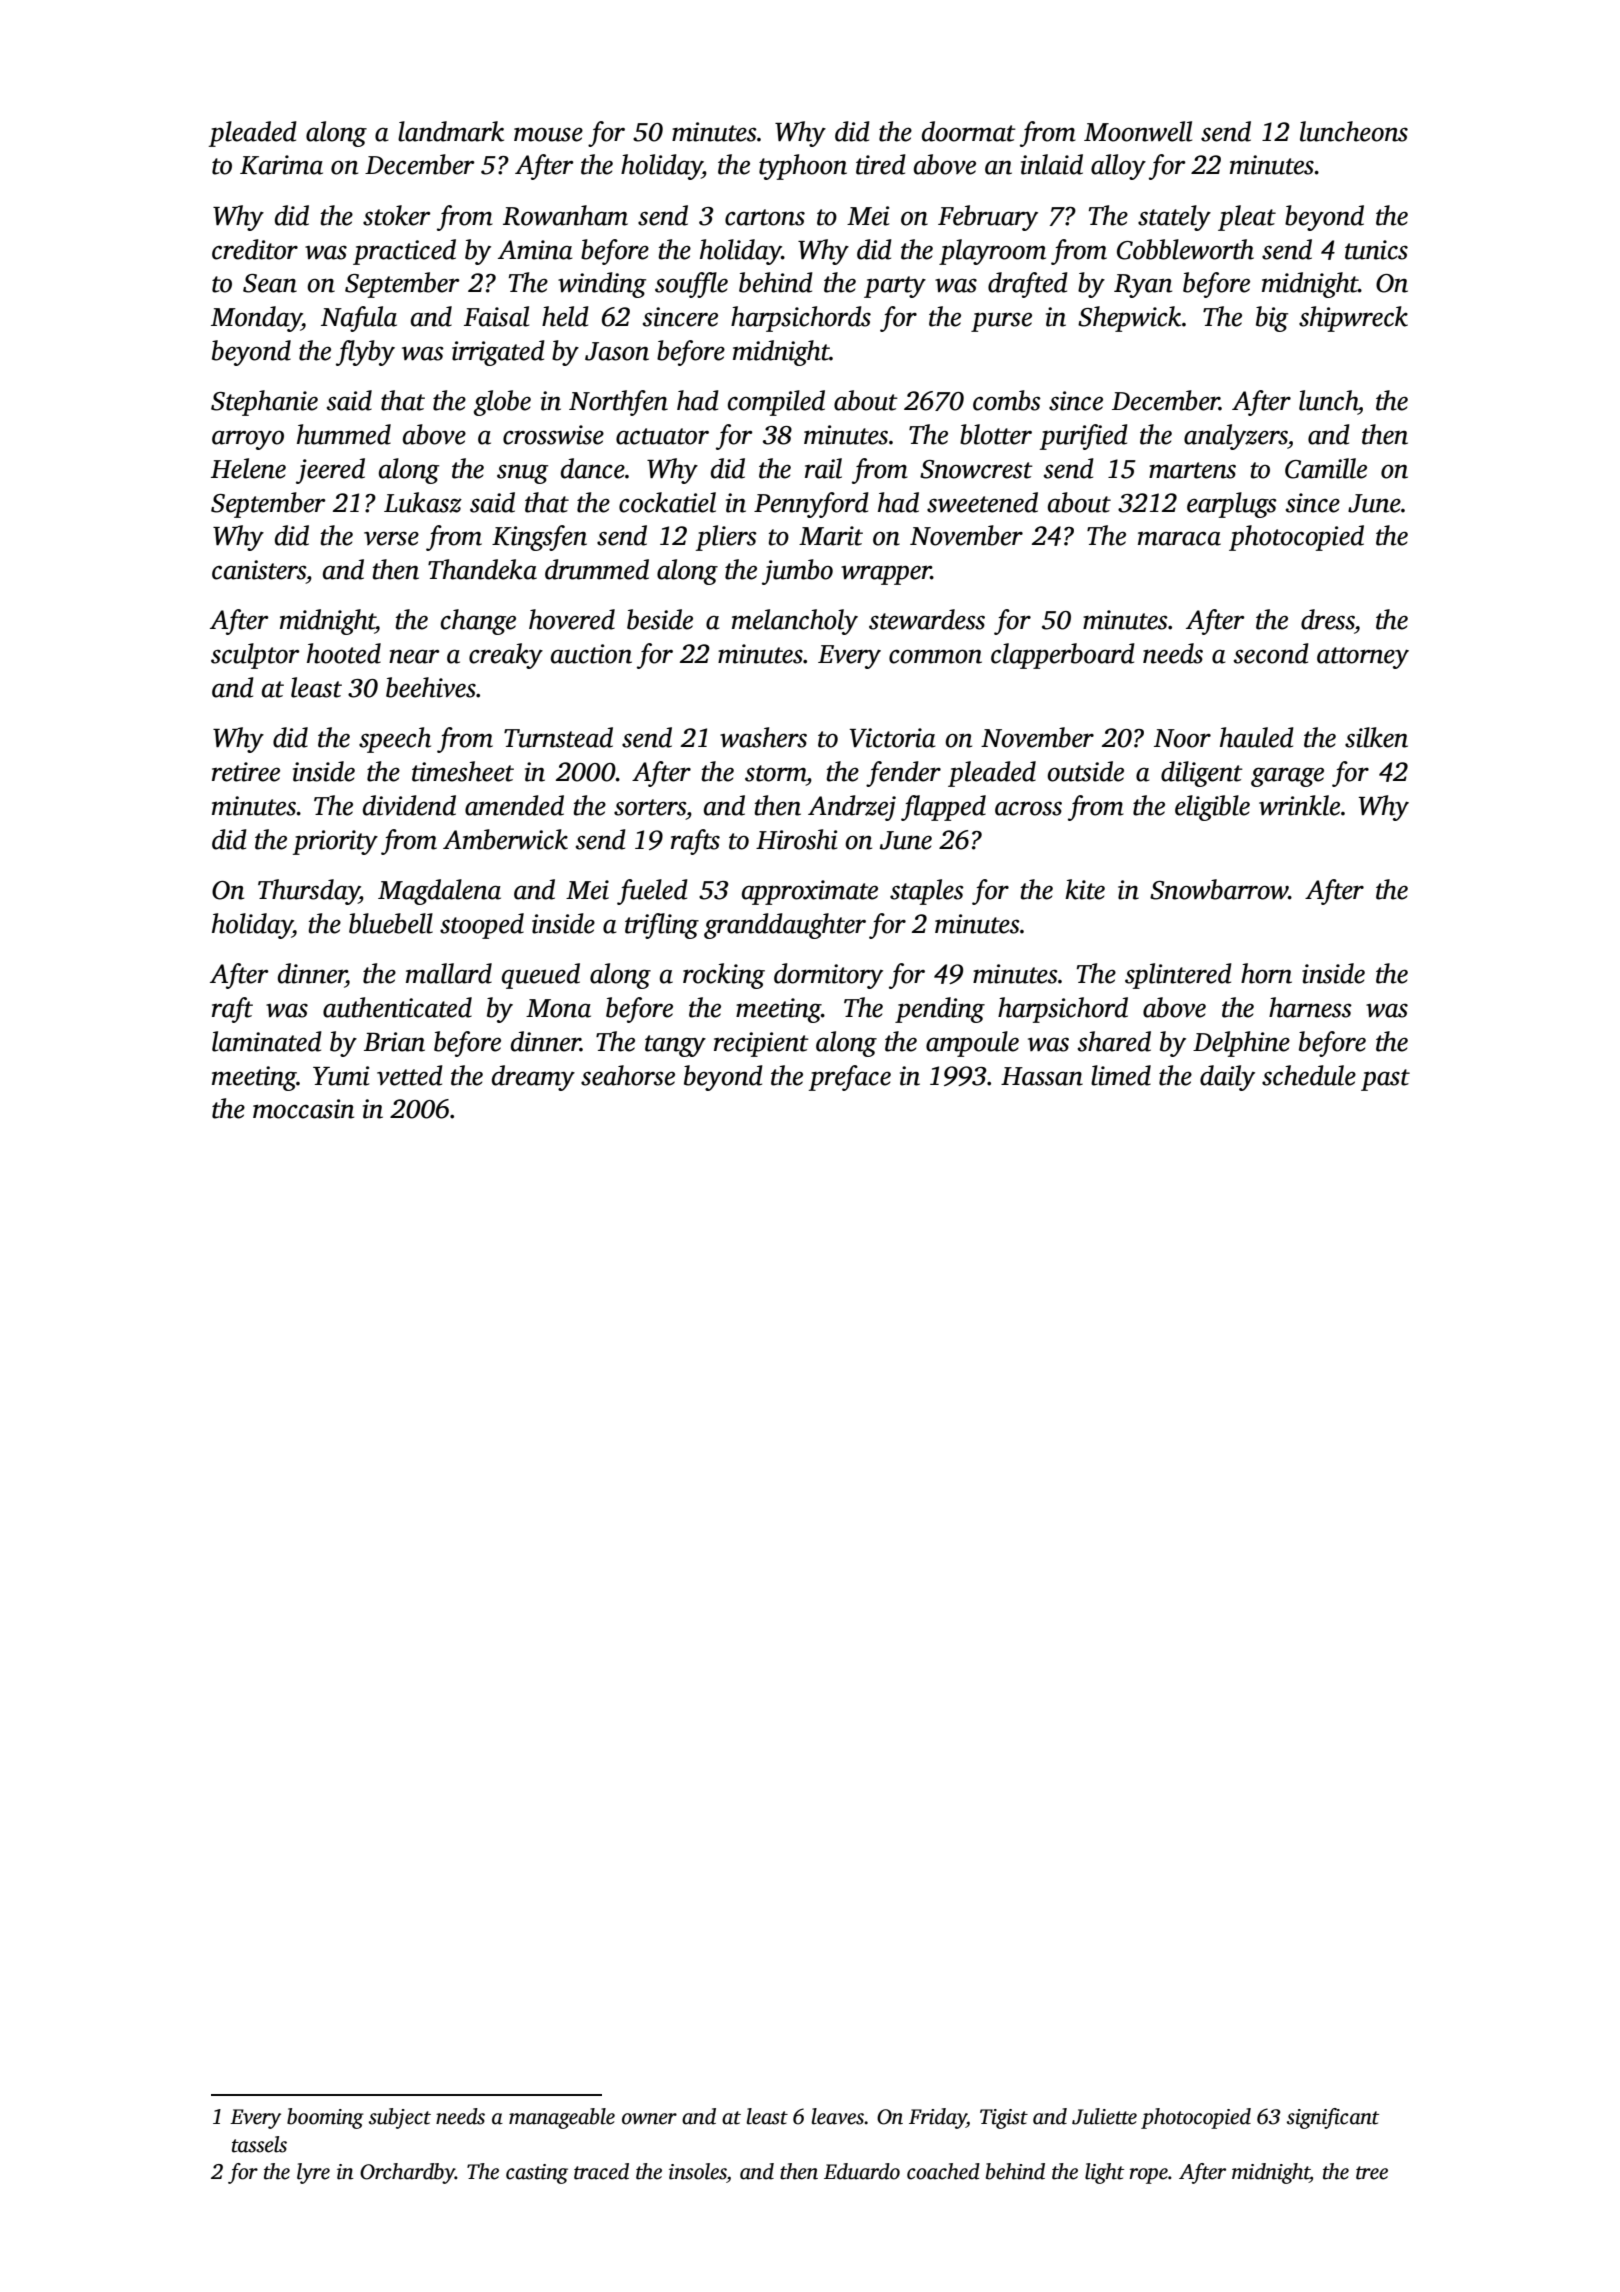  What do you see at coordinates (325, 2118) in the screenshot?
I see `booming` at bounding box center [325, 2118].
